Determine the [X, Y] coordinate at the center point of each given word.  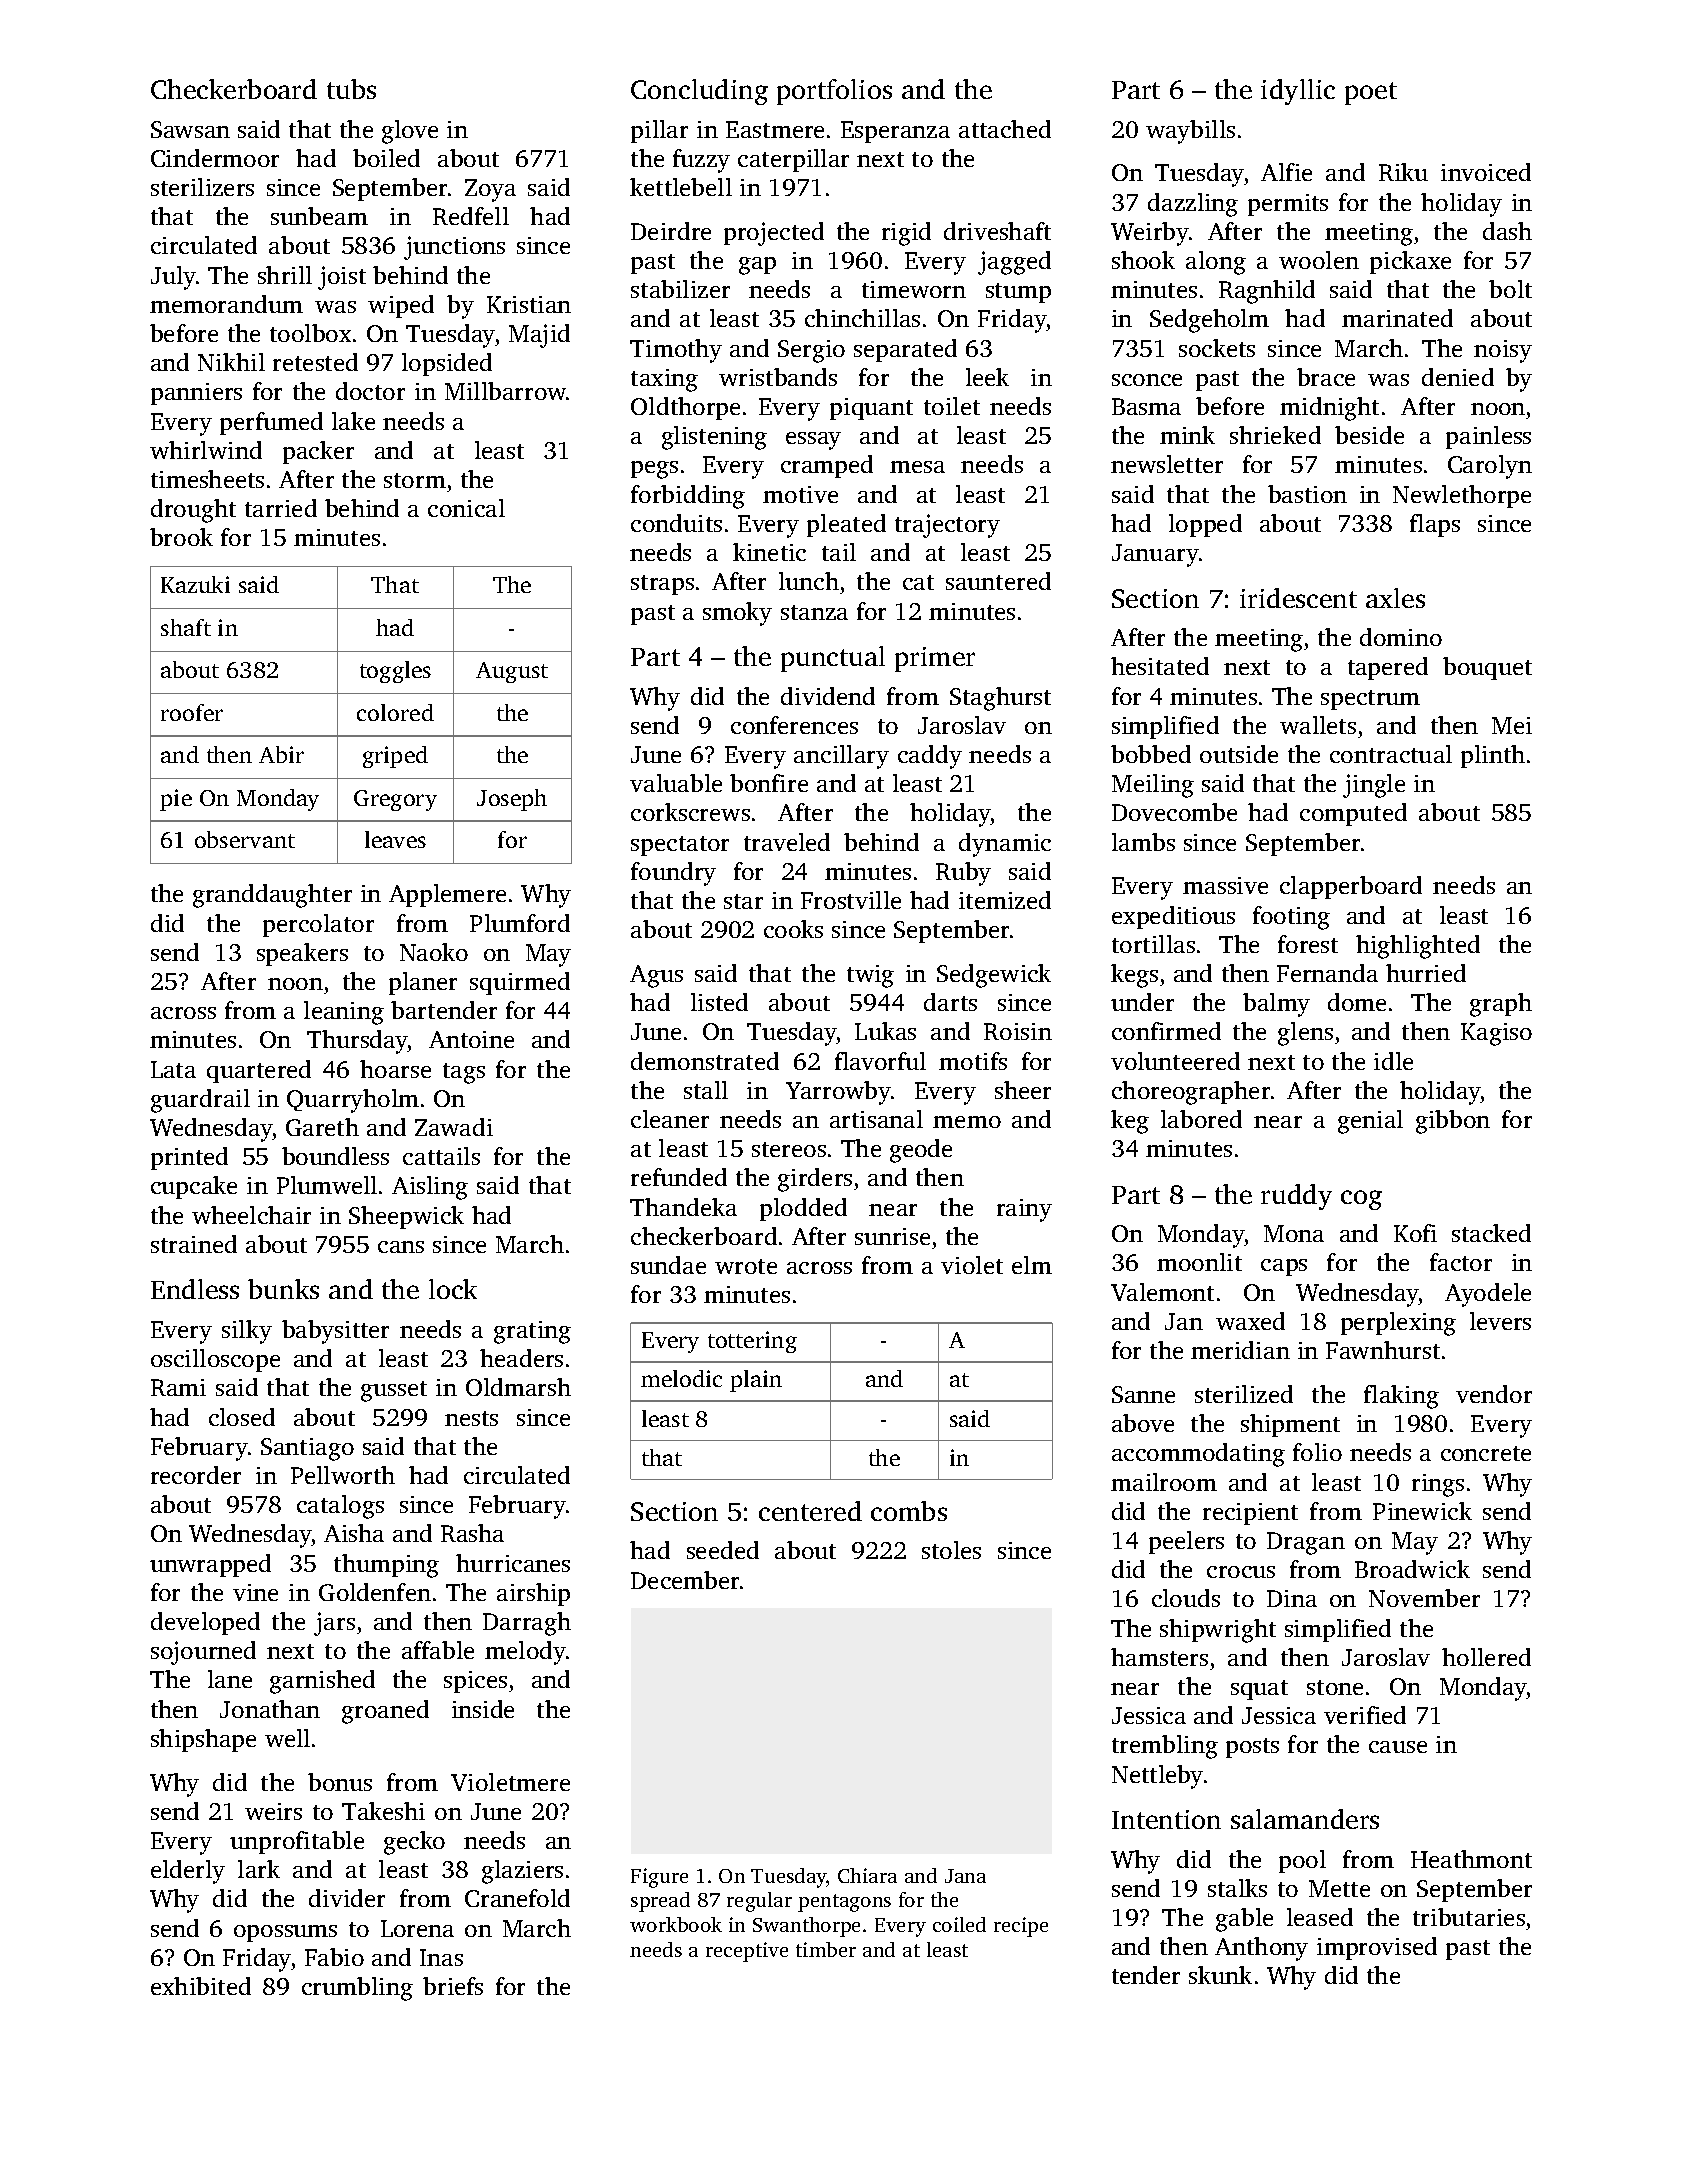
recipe [1021, 1927]
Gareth [322, 1127]
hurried [1426, 973]
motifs [973, 1061]
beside [1369, 435]
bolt [1510, 289]
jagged [1014, 263]
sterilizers [202, 187]
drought [193, 511]
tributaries [1469, 1917]
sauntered [998, 581]
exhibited [201, 1986]
